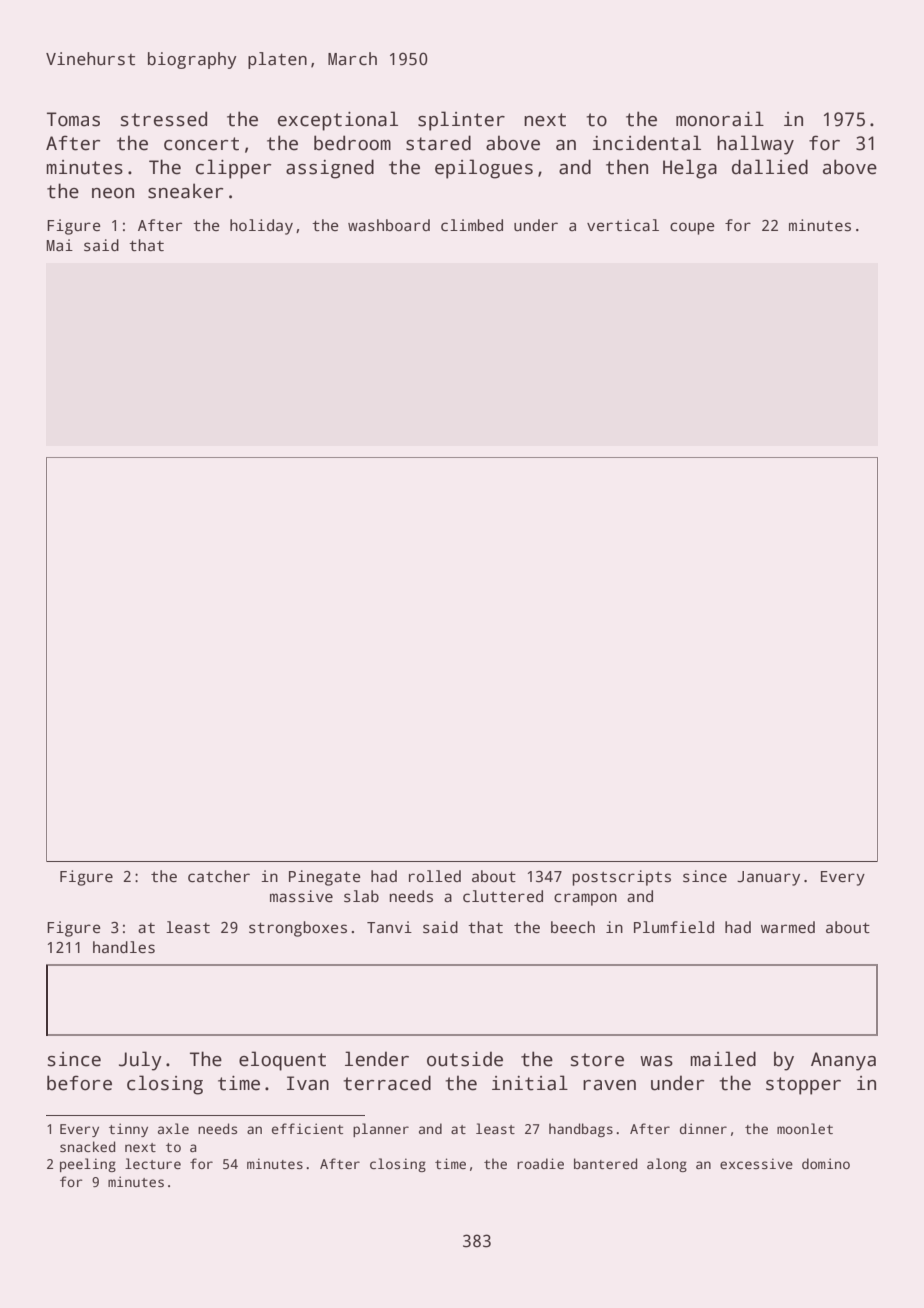  What do you see at coordinates (219, 876) in the screenshot?
I see `catcher` at bounding box center [219, 876].
